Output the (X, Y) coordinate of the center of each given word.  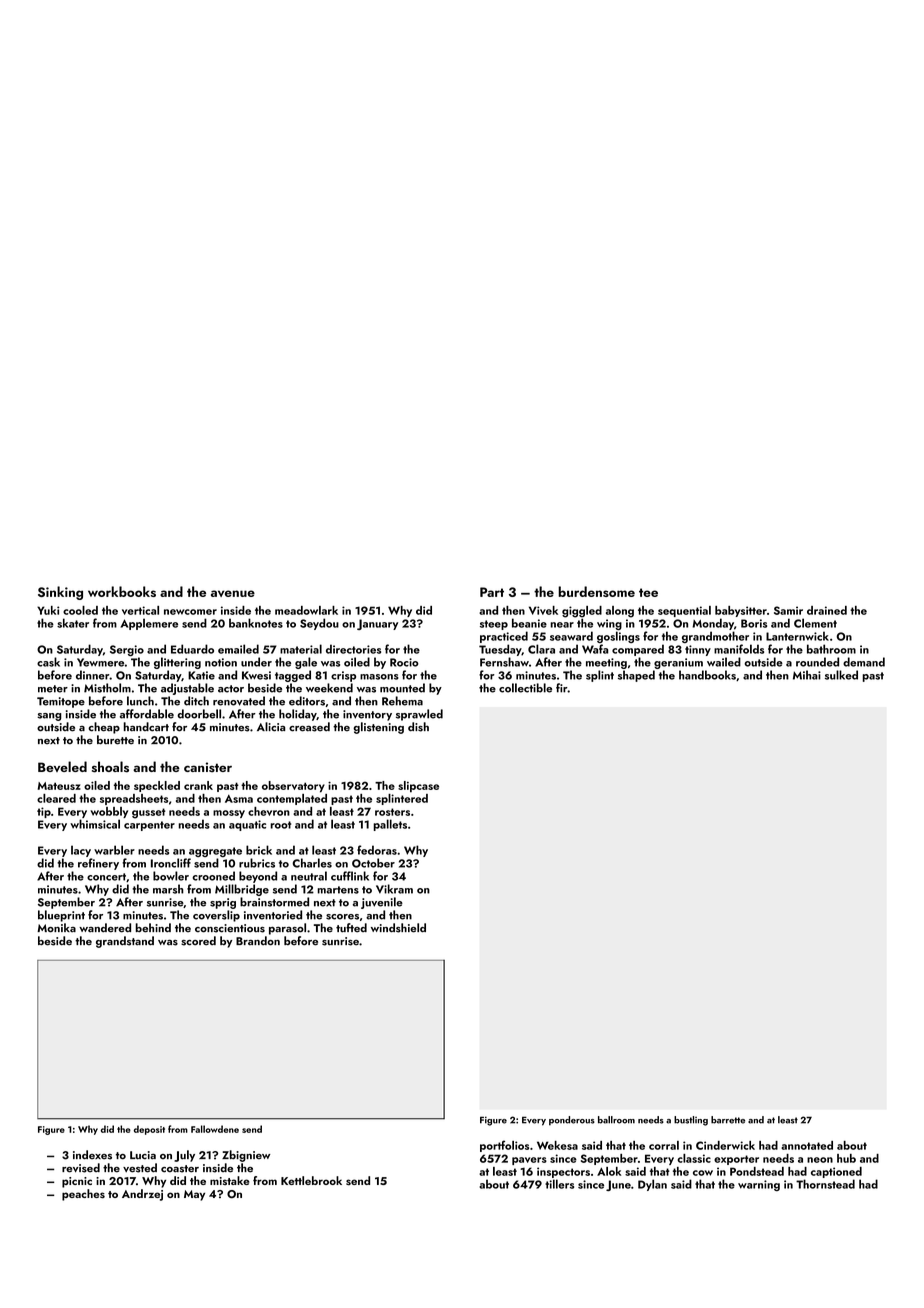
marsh (168, 889)
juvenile (382, 903)
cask (48, 662)
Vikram (394, 889)
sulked (841, 675)
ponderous (572, 1121)
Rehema (402, 701)
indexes (92, 1155)
